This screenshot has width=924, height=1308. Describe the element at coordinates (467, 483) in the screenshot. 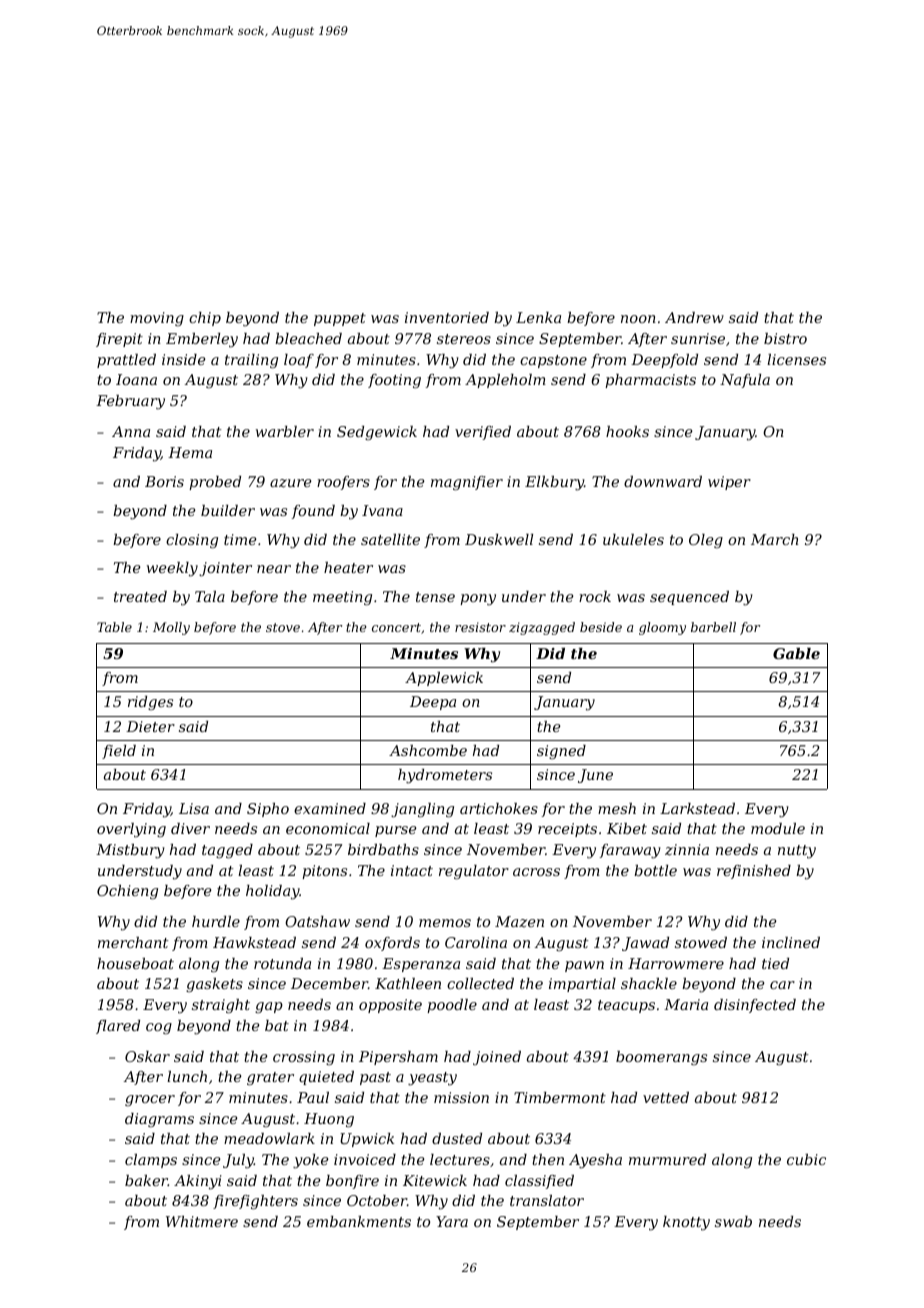

I see `magnifier` at that location.
